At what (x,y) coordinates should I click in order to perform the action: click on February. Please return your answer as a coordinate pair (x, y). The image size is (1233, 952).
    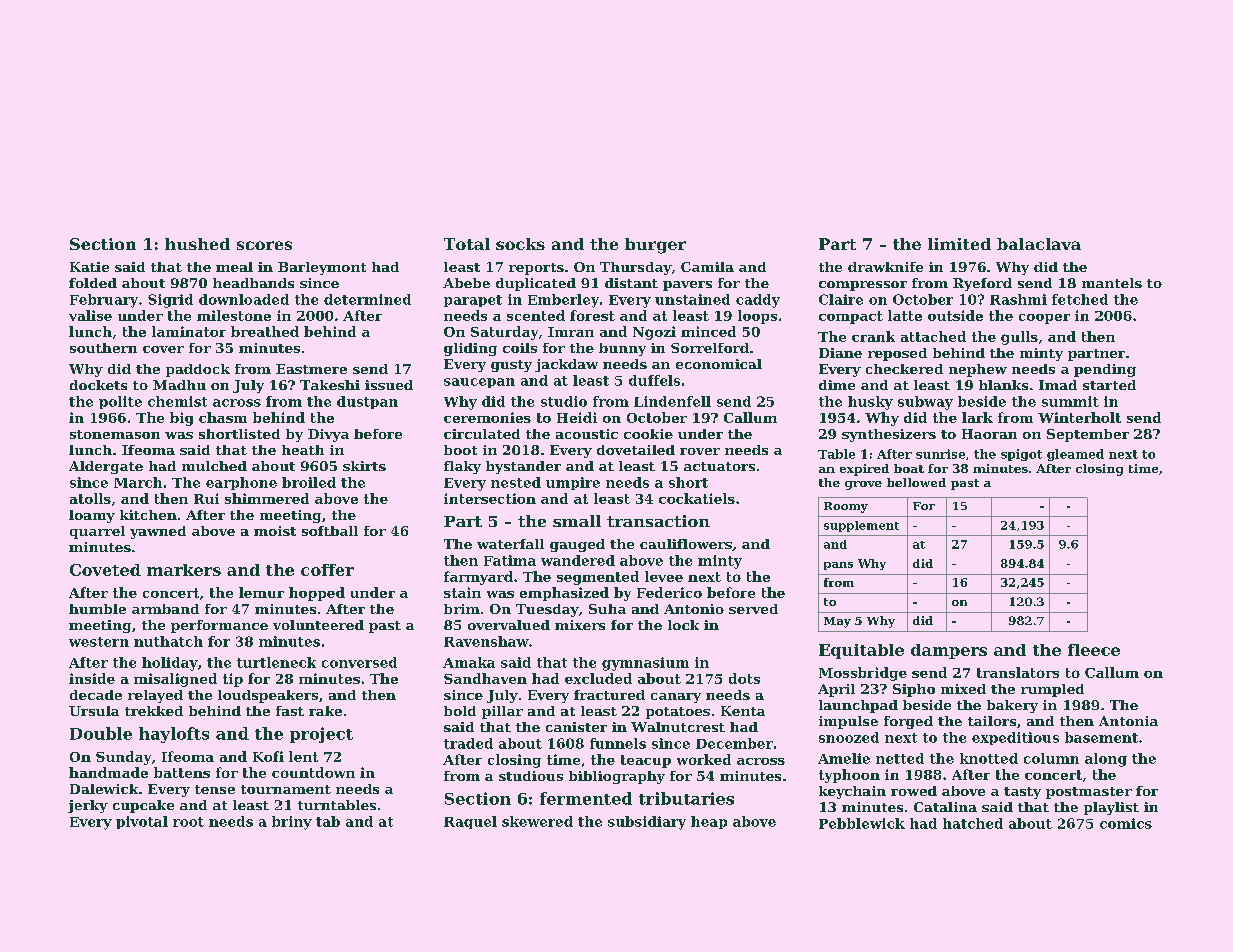
    Looking at the image, I should click on (104, 301).
